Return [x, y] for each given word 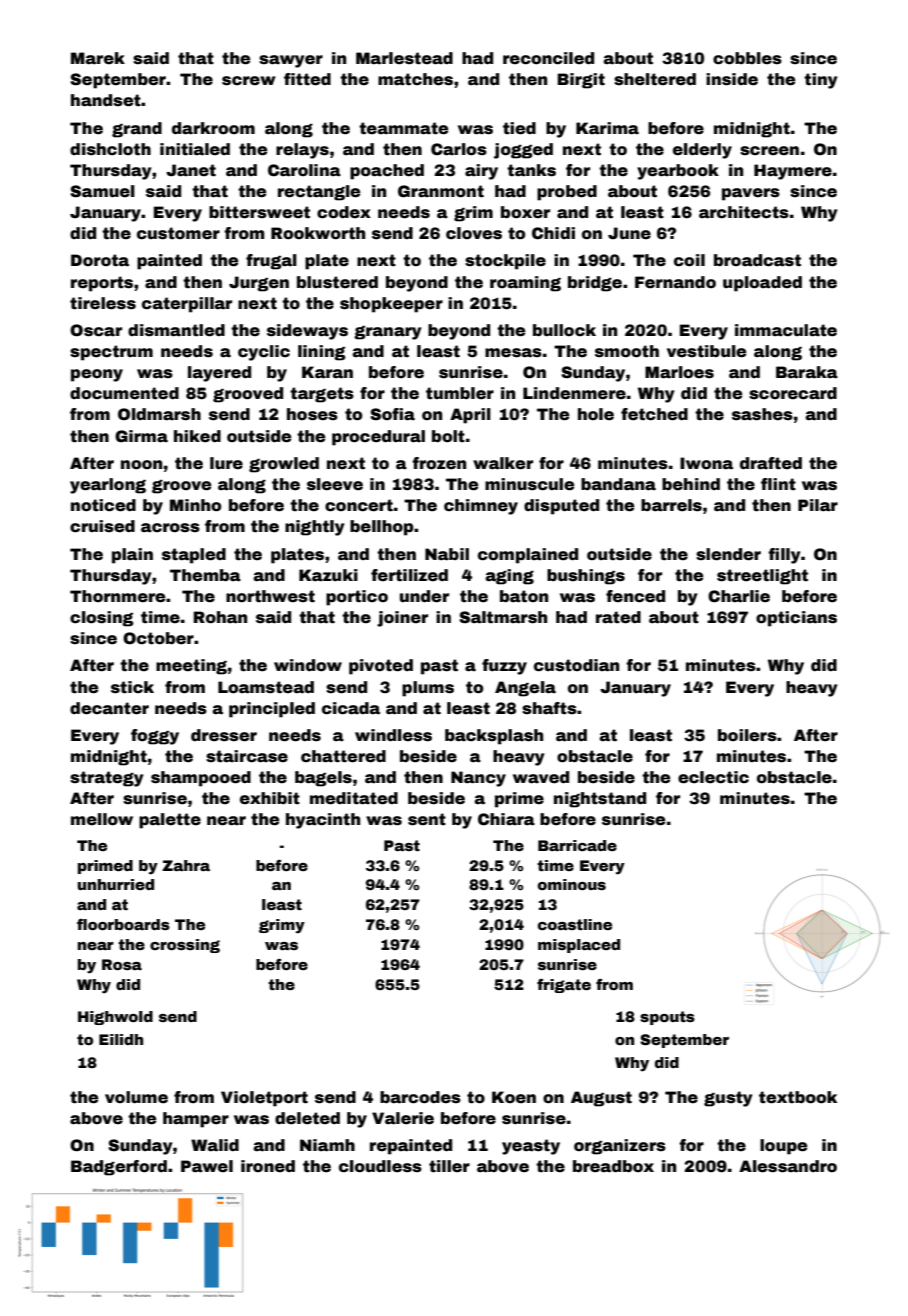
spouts [667, 1018]
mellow [102, 819]
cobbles [747, 58]
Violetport [264, 1099]
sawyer [291, 61]
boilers [747, 735]
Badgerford [119, 1168]
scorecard [793, 393]
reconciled [548, 58]
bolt [448, 436]
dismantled [176, 330]
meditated [354, 798]
